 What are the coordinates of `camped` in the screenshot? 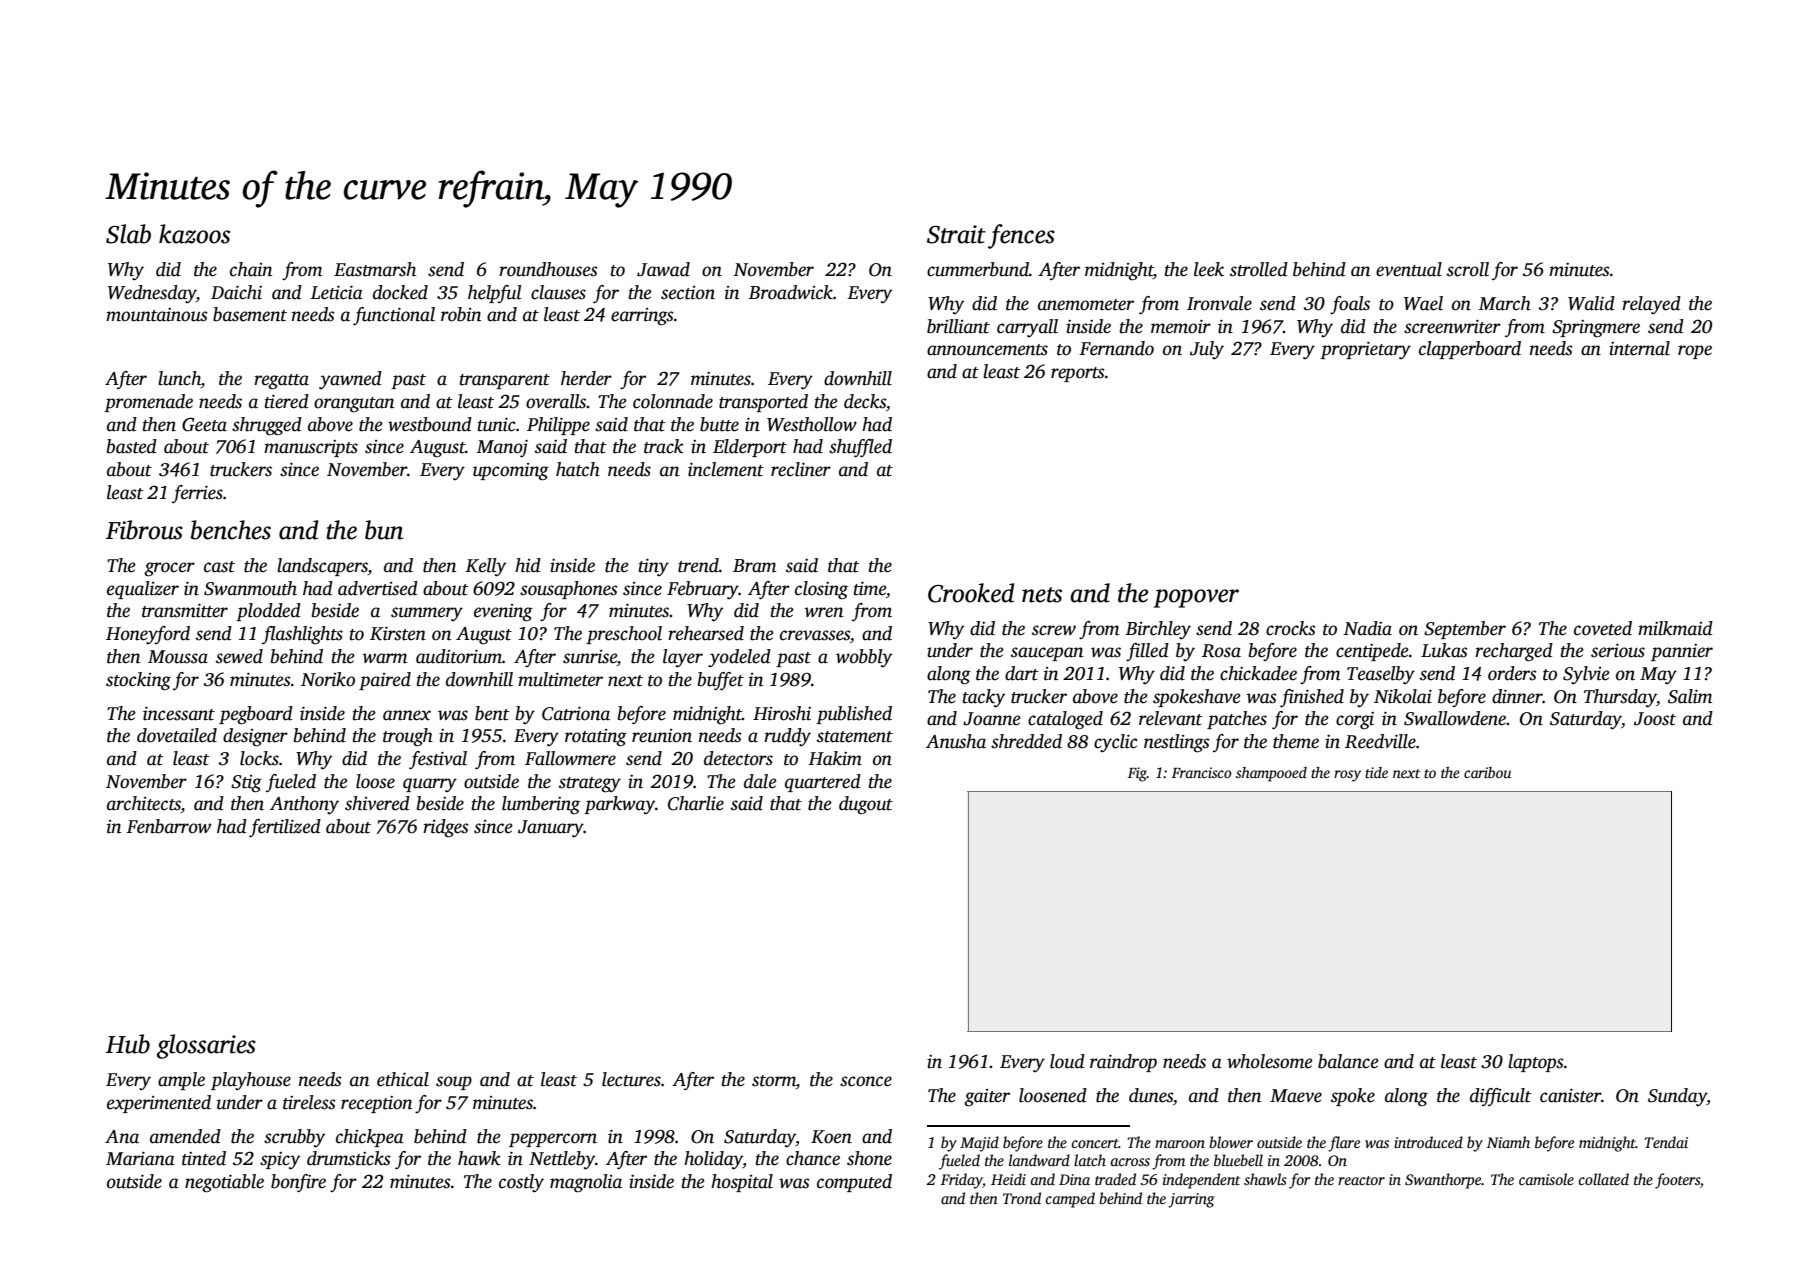 It's located at (1070, 1200).
